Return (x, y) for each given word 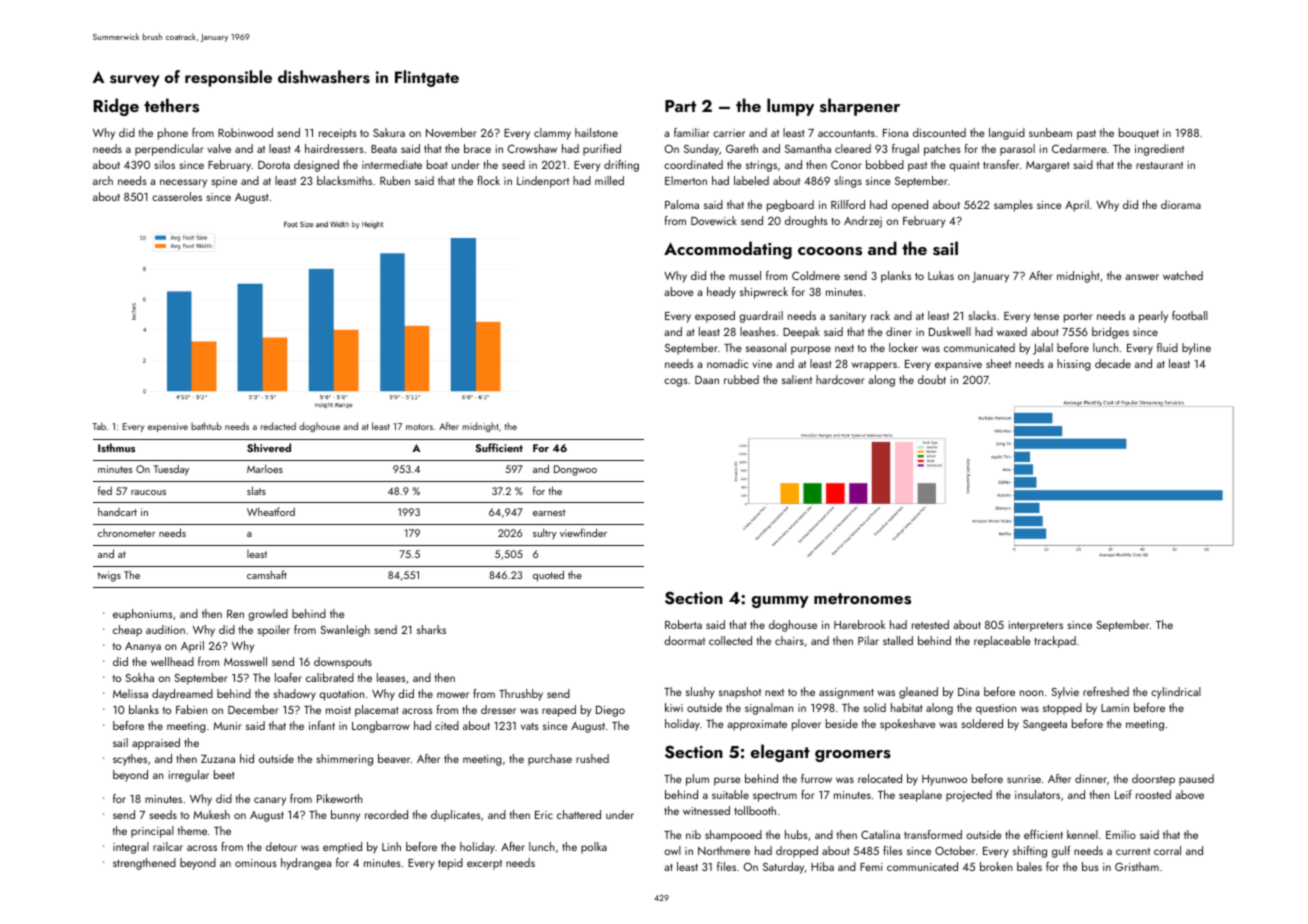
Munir (228, 726)
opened (909, 206)
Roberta (683, 624)
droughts (806, 222)
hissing (1074, 365)
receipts (338, 134)
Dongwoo (575, 470)
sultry (545, 533)
